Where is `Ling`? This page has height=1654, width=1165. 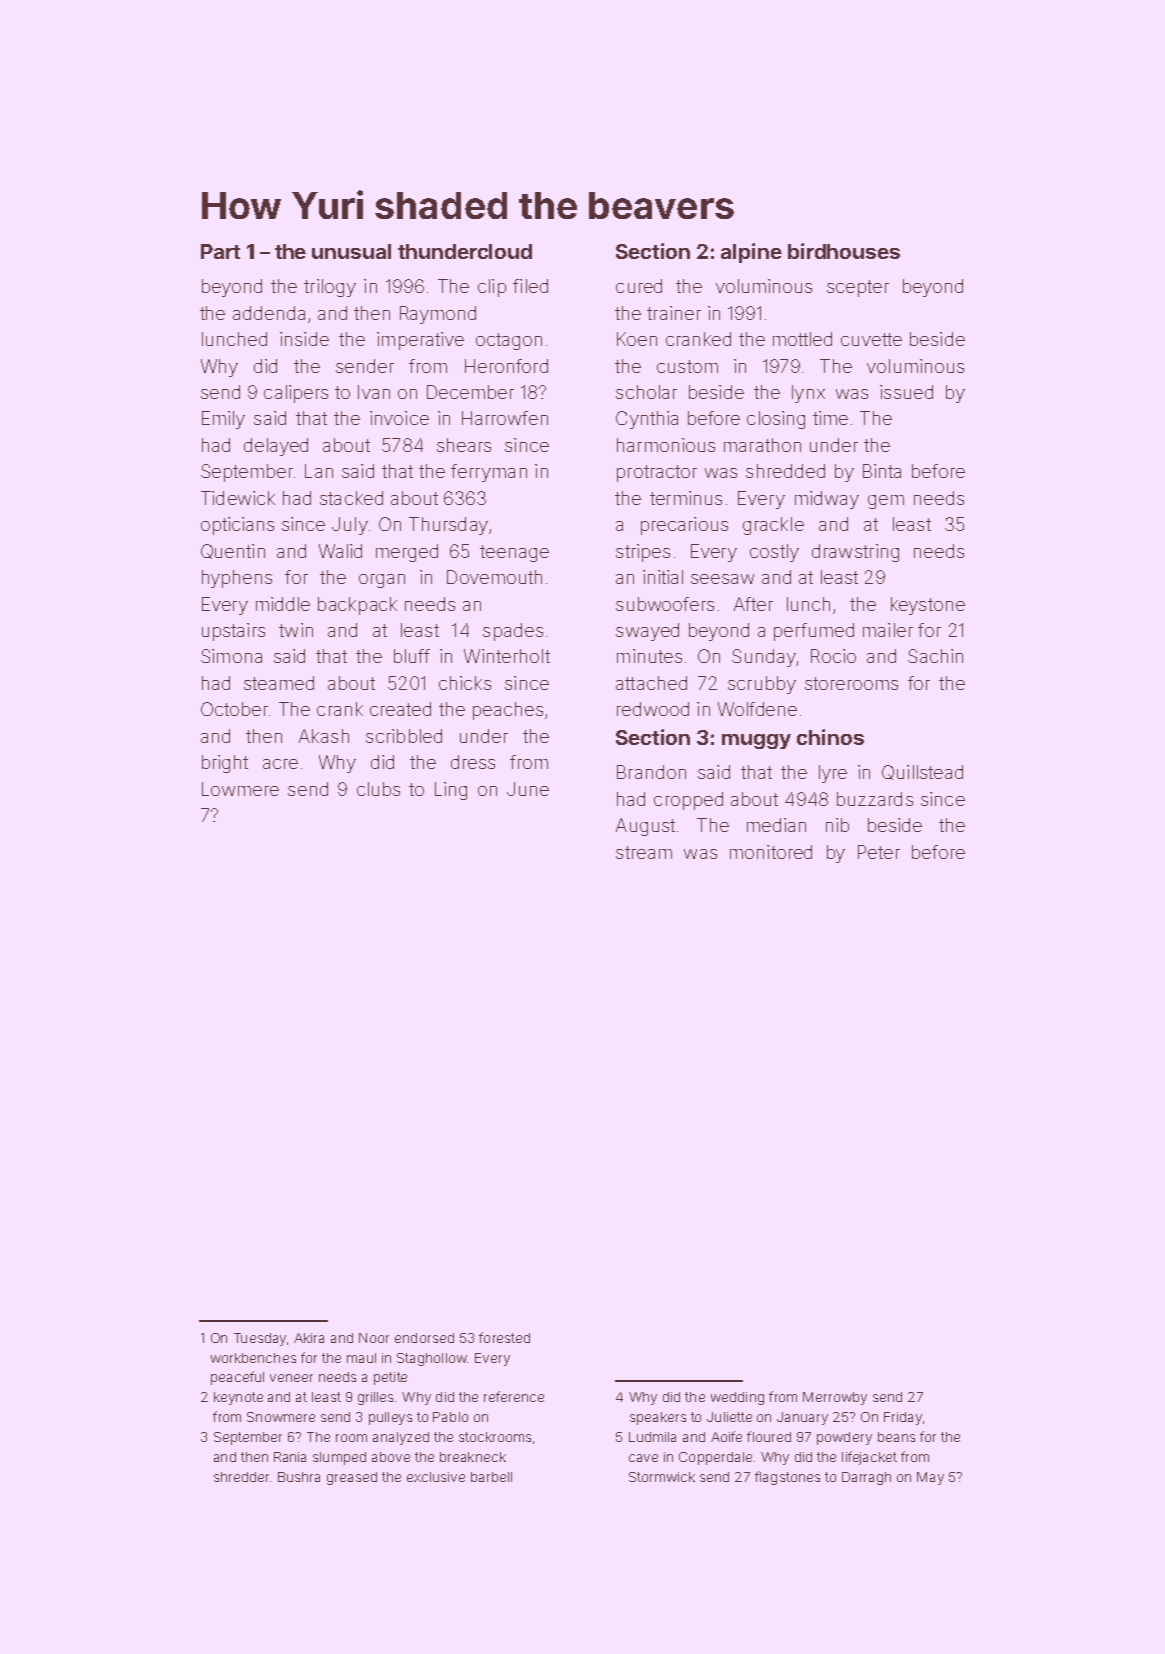 Ling is located at coordinates (451, 791).
